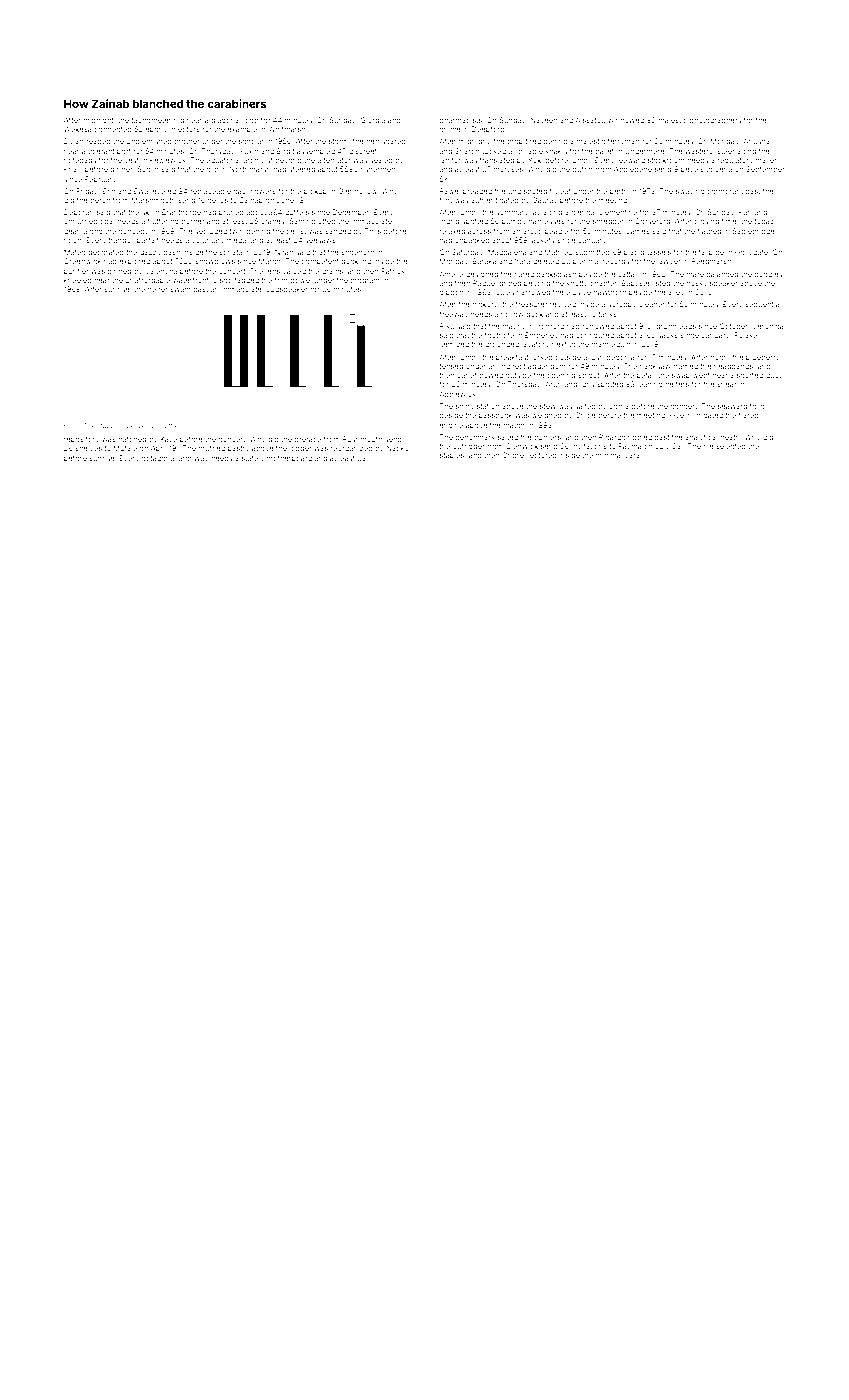 This screenshot has width=849, height=1400. What do you see at coordinates (502, 345) in the screenshot?
I see `grounded` at bounding box center [502, 345].
